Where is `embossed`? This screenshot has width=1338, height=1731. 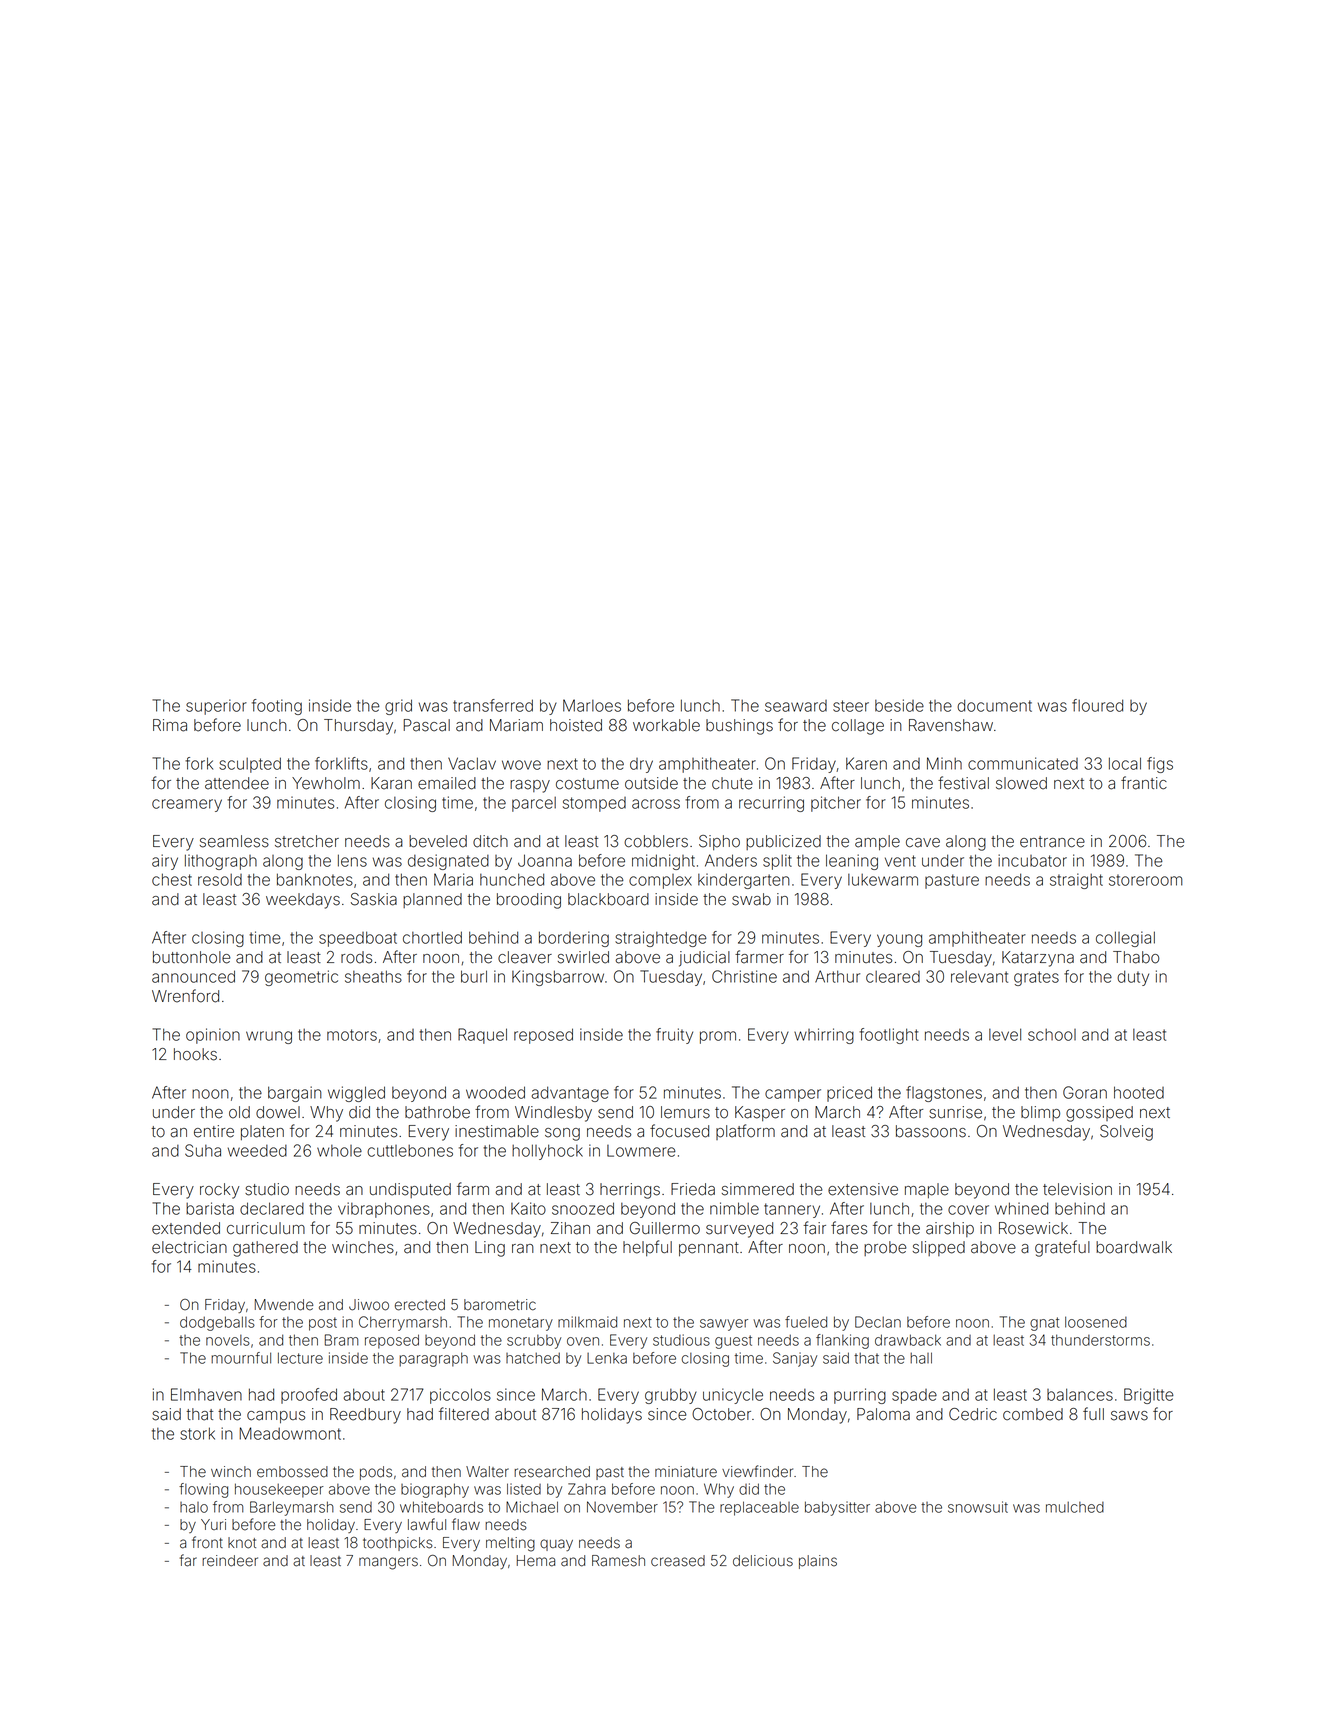 embossed is located at coordinates (292, 1472).
